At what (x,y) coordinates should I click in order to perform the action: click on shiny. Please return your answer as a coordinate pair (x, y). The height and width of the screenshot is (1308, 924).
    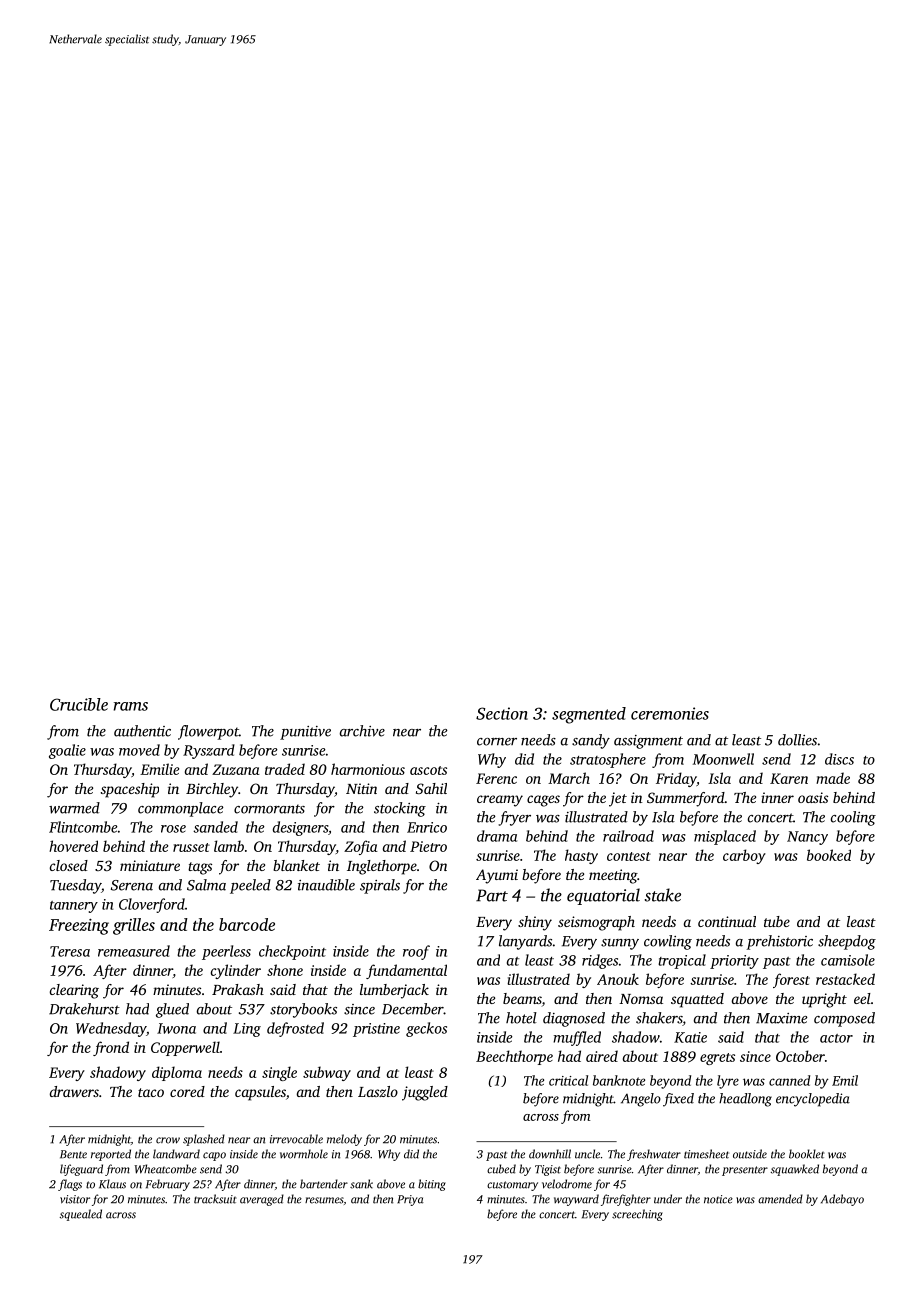
    Looking at the image, I should click on (535, 923).
